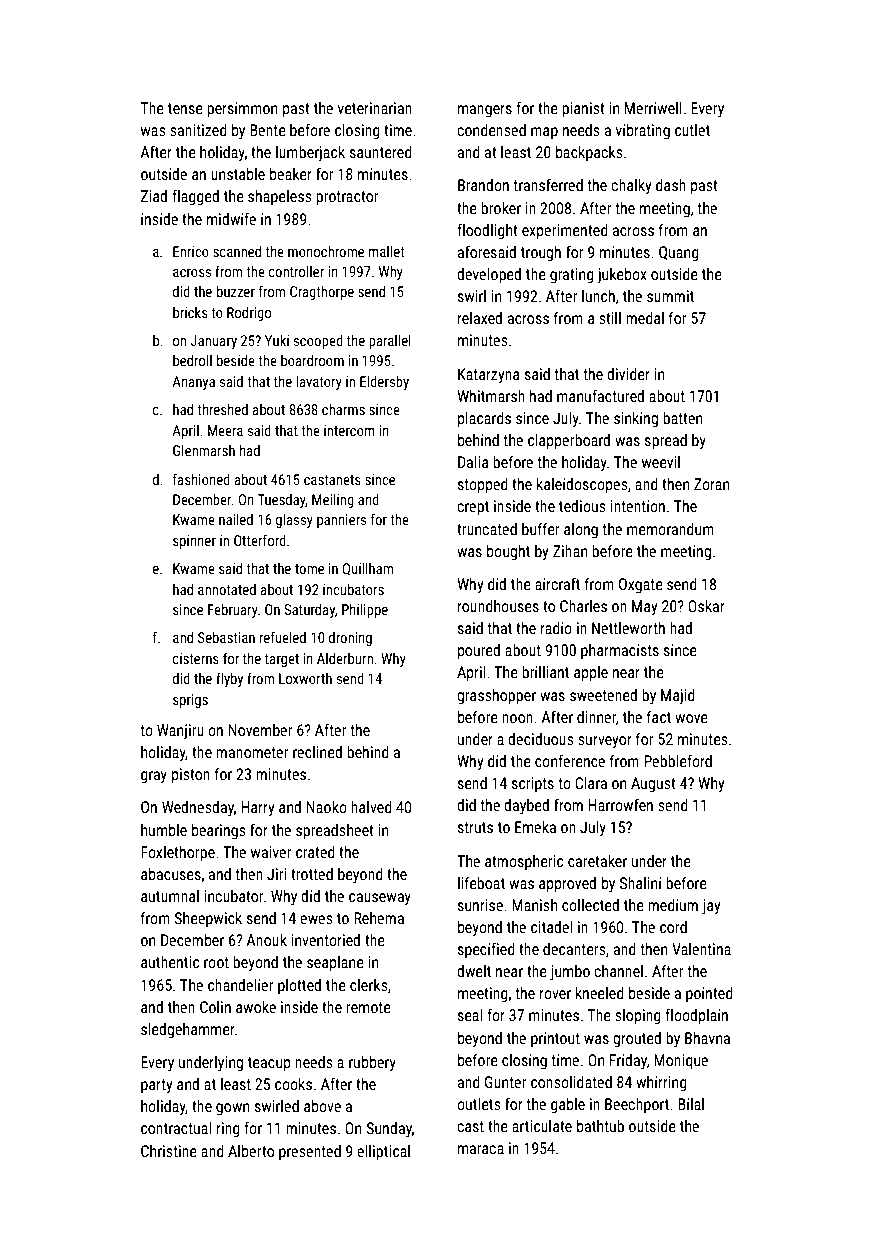 This page has width=875, height=1241. Describe the element at coordinates (242, 110) in the page. I see `persimmon` at that location.
